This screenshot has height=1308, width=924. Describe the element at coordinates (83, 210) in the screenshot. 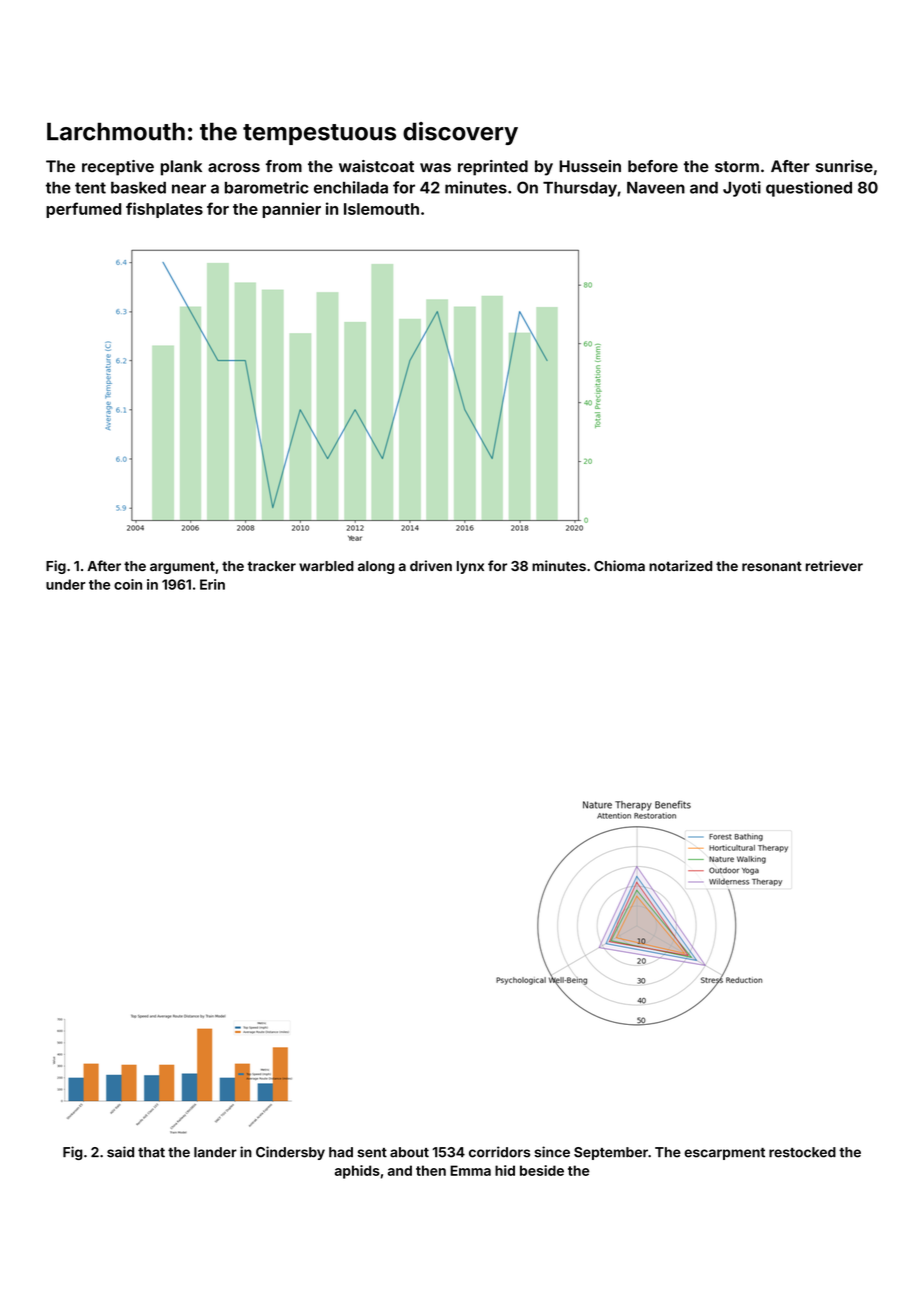

I see `perfumed` at that location.
